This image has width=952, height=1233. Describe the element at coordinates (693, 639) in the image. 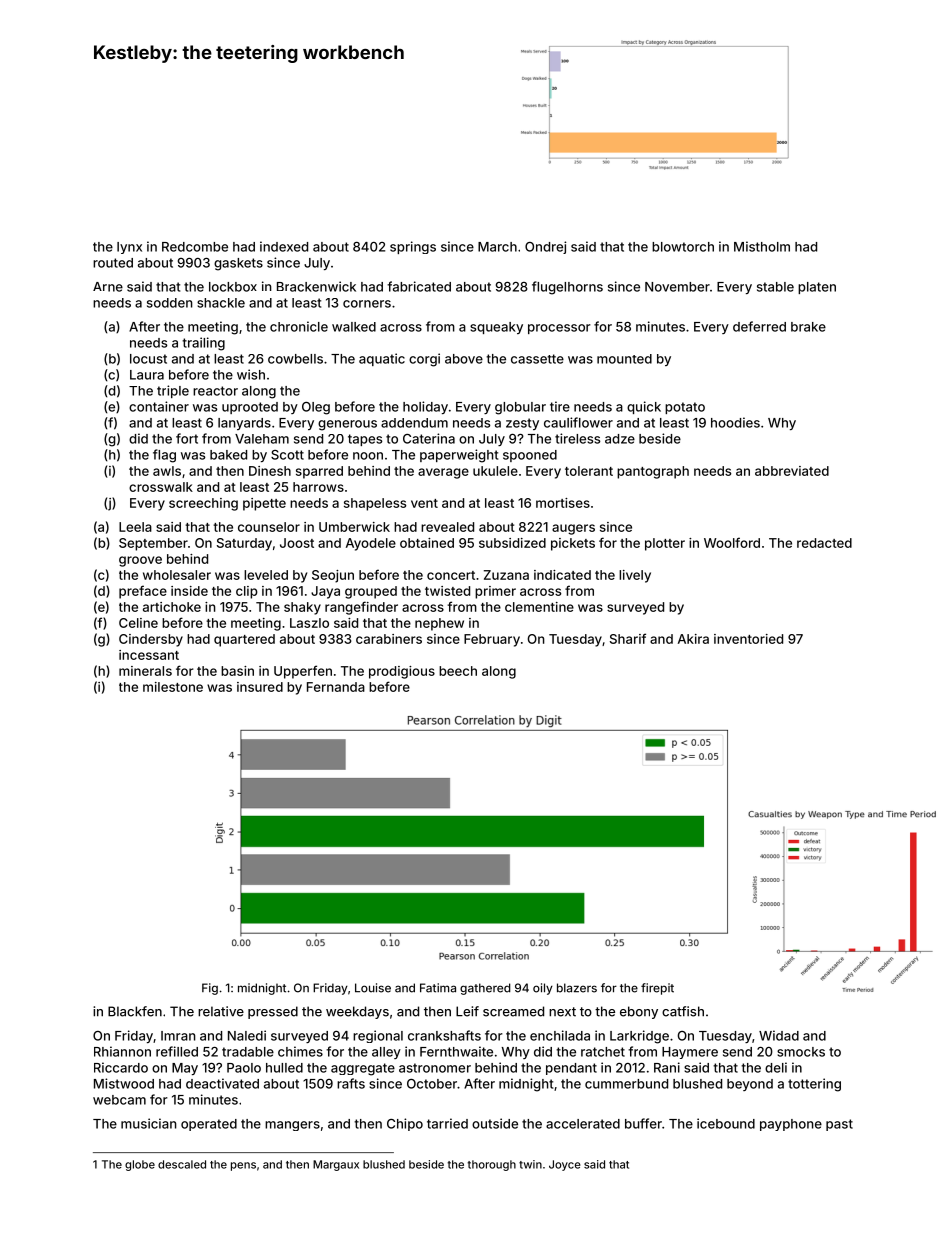

I see `Akira` at that location.
